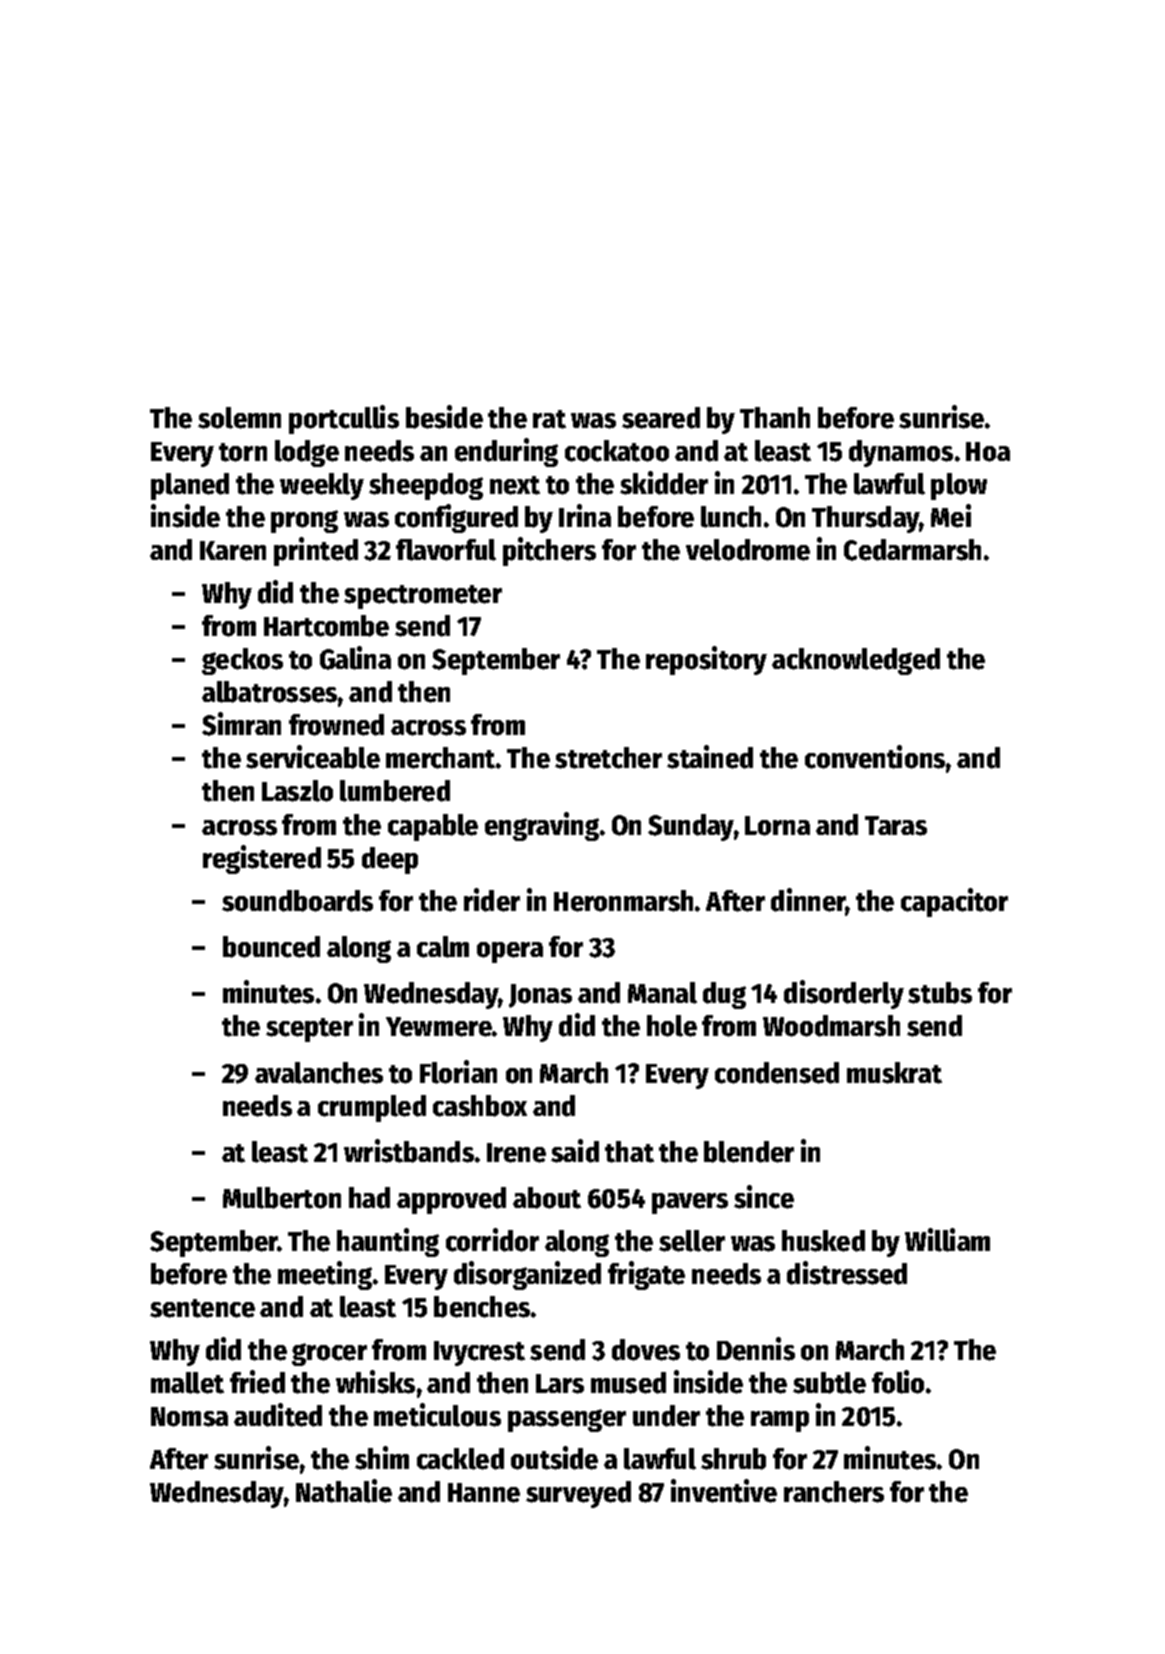  What do you see at coordinates (382, 1458) in the screenshot?
I see `shim` at bounding box center [382, 1458].
